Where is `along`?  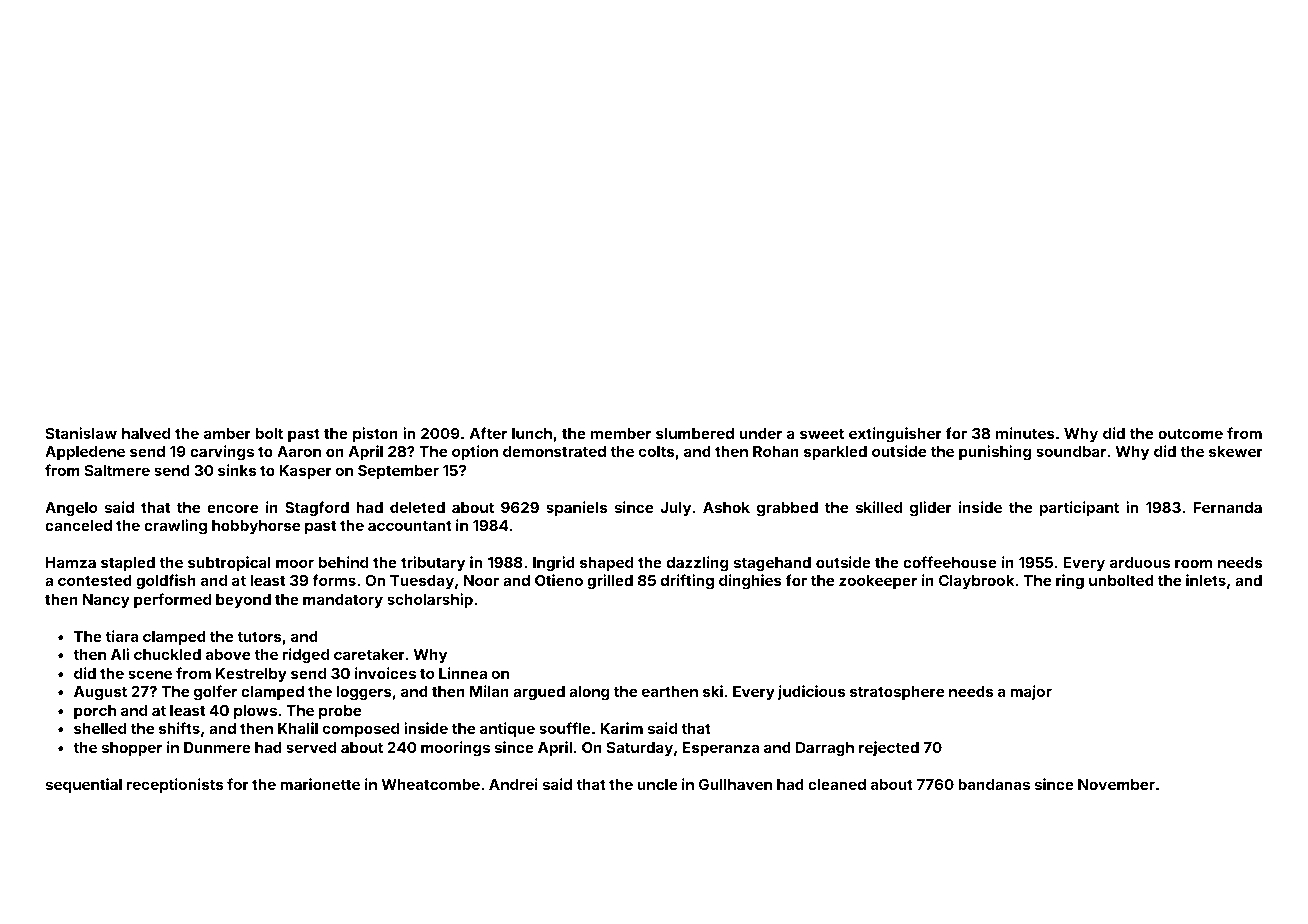 along is located at coordinates (589, 693).
